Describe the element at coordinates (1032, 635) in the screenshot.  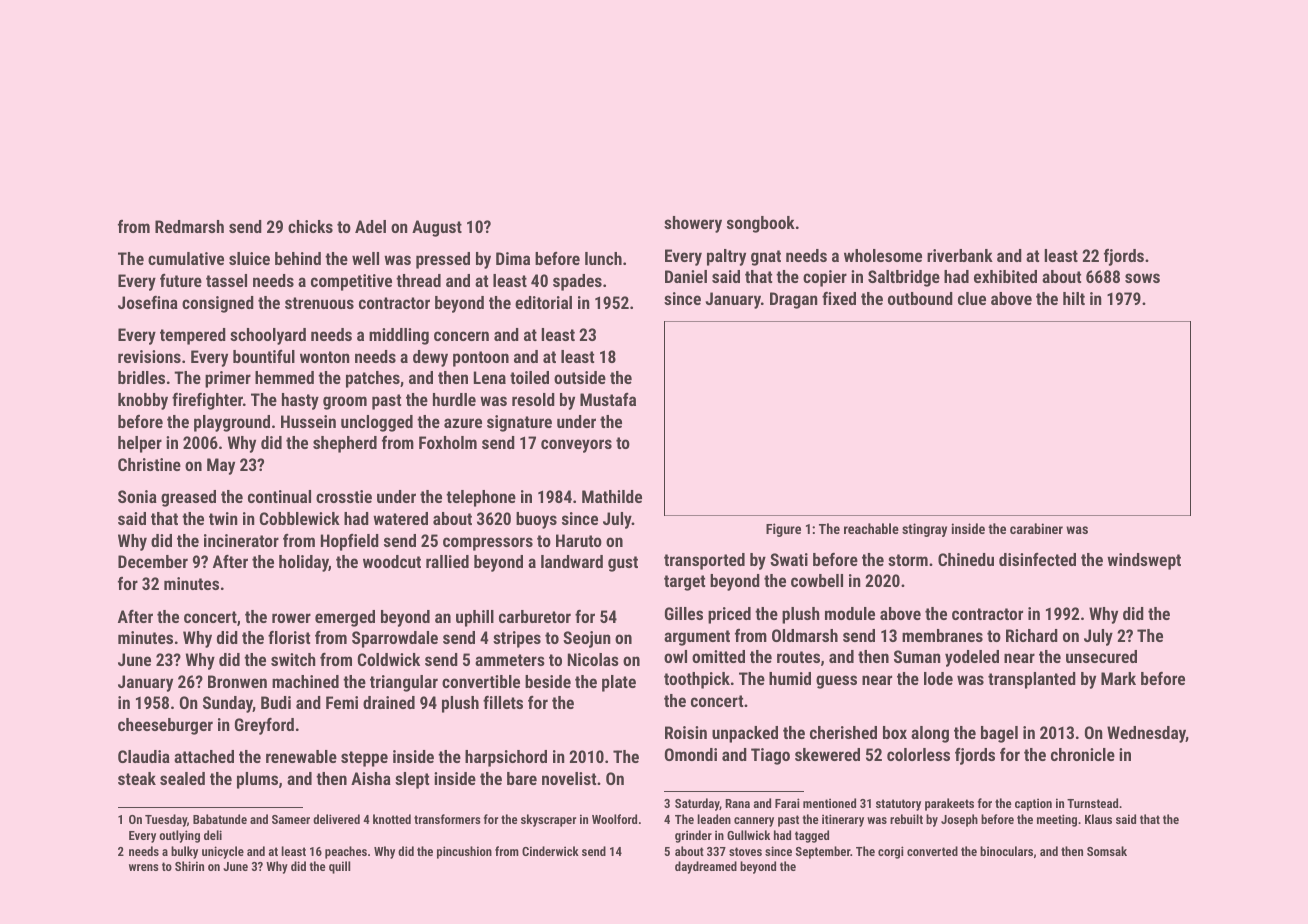
I see `Richard` at that location.
